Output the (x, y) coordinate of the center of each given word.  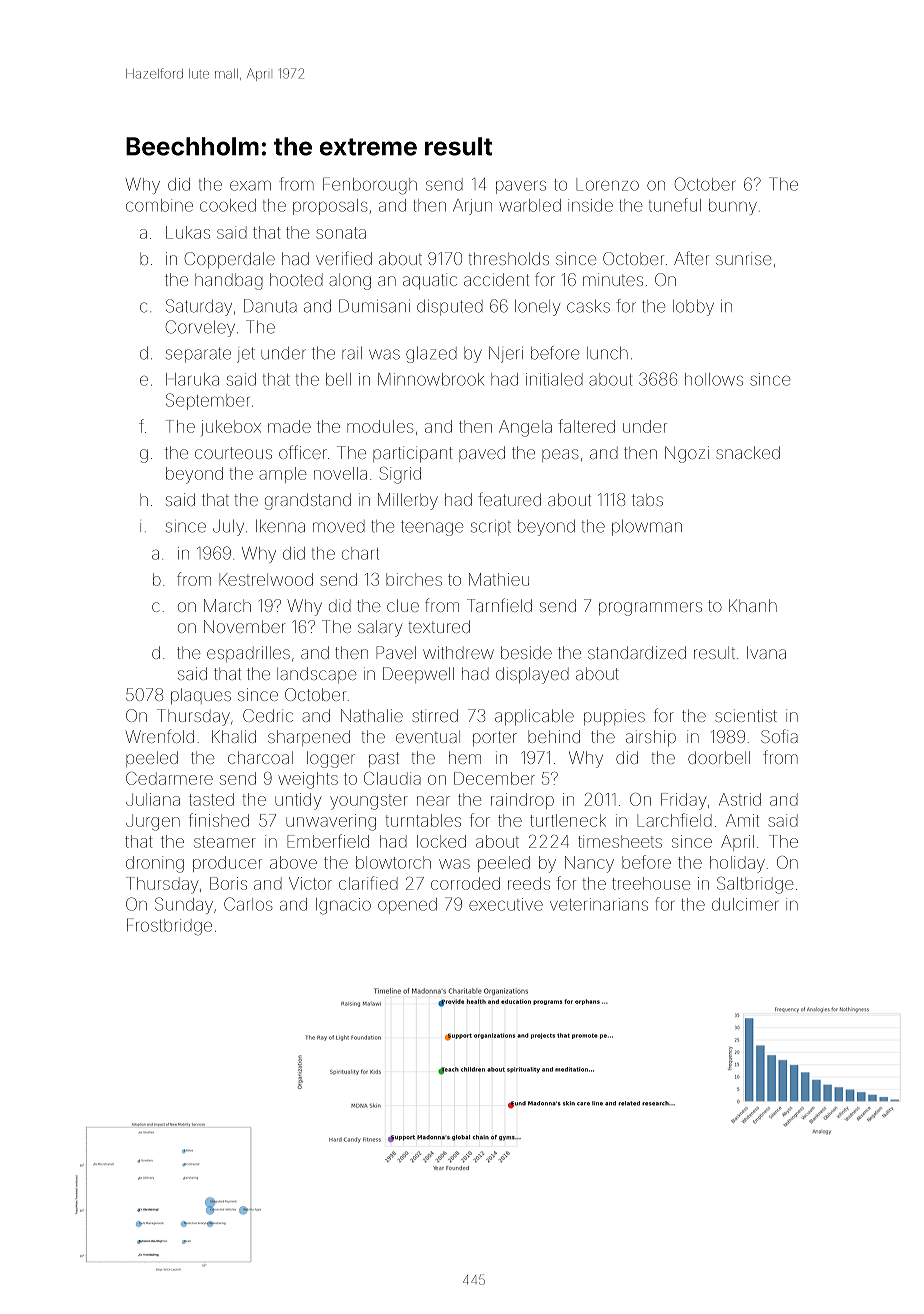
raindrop (522, 801)
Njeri (506, 354)
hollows (714, 379)
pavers (521, 187)
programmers (650, 609)
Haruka (192, 379)
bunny (733, 207)
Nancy (589, 864)
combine (159, 205)
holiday (737, 864)
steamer (225, 842)
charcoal (260, 757)
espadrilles (248, 654)
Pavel (396, 652)
